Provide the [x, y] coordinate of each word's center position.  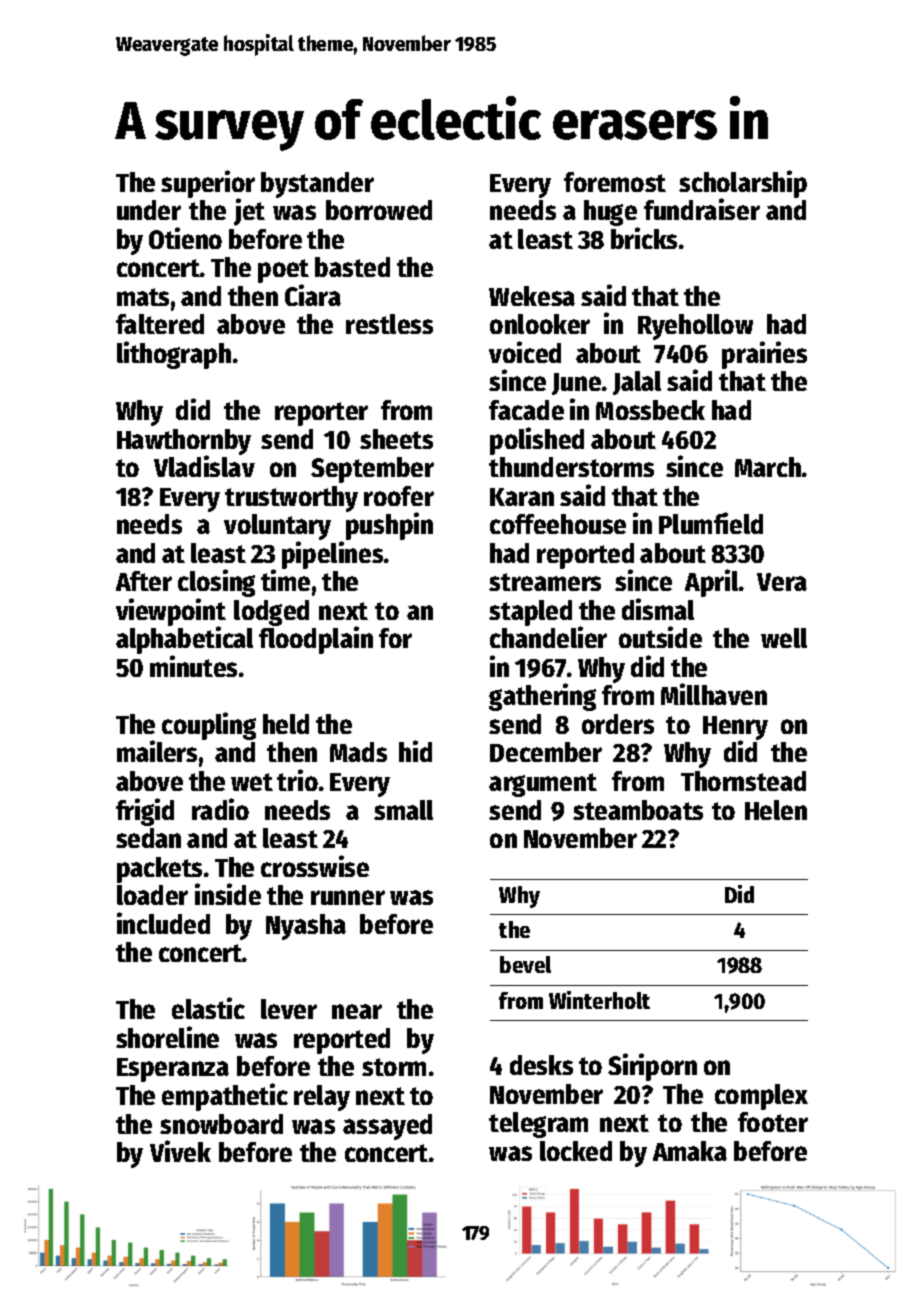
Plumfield [711, 523]
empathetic [225, 1097]
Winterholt [599, 1000]
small [403, 810]
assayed [387, 1127]
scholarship [743, 184]
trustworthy [291, 499]
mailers [157, 751]
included [163, 923]
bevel [525, 964]
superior [208, 184]
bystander [317, 185]
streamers [545, 582]
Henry [735, 728]
